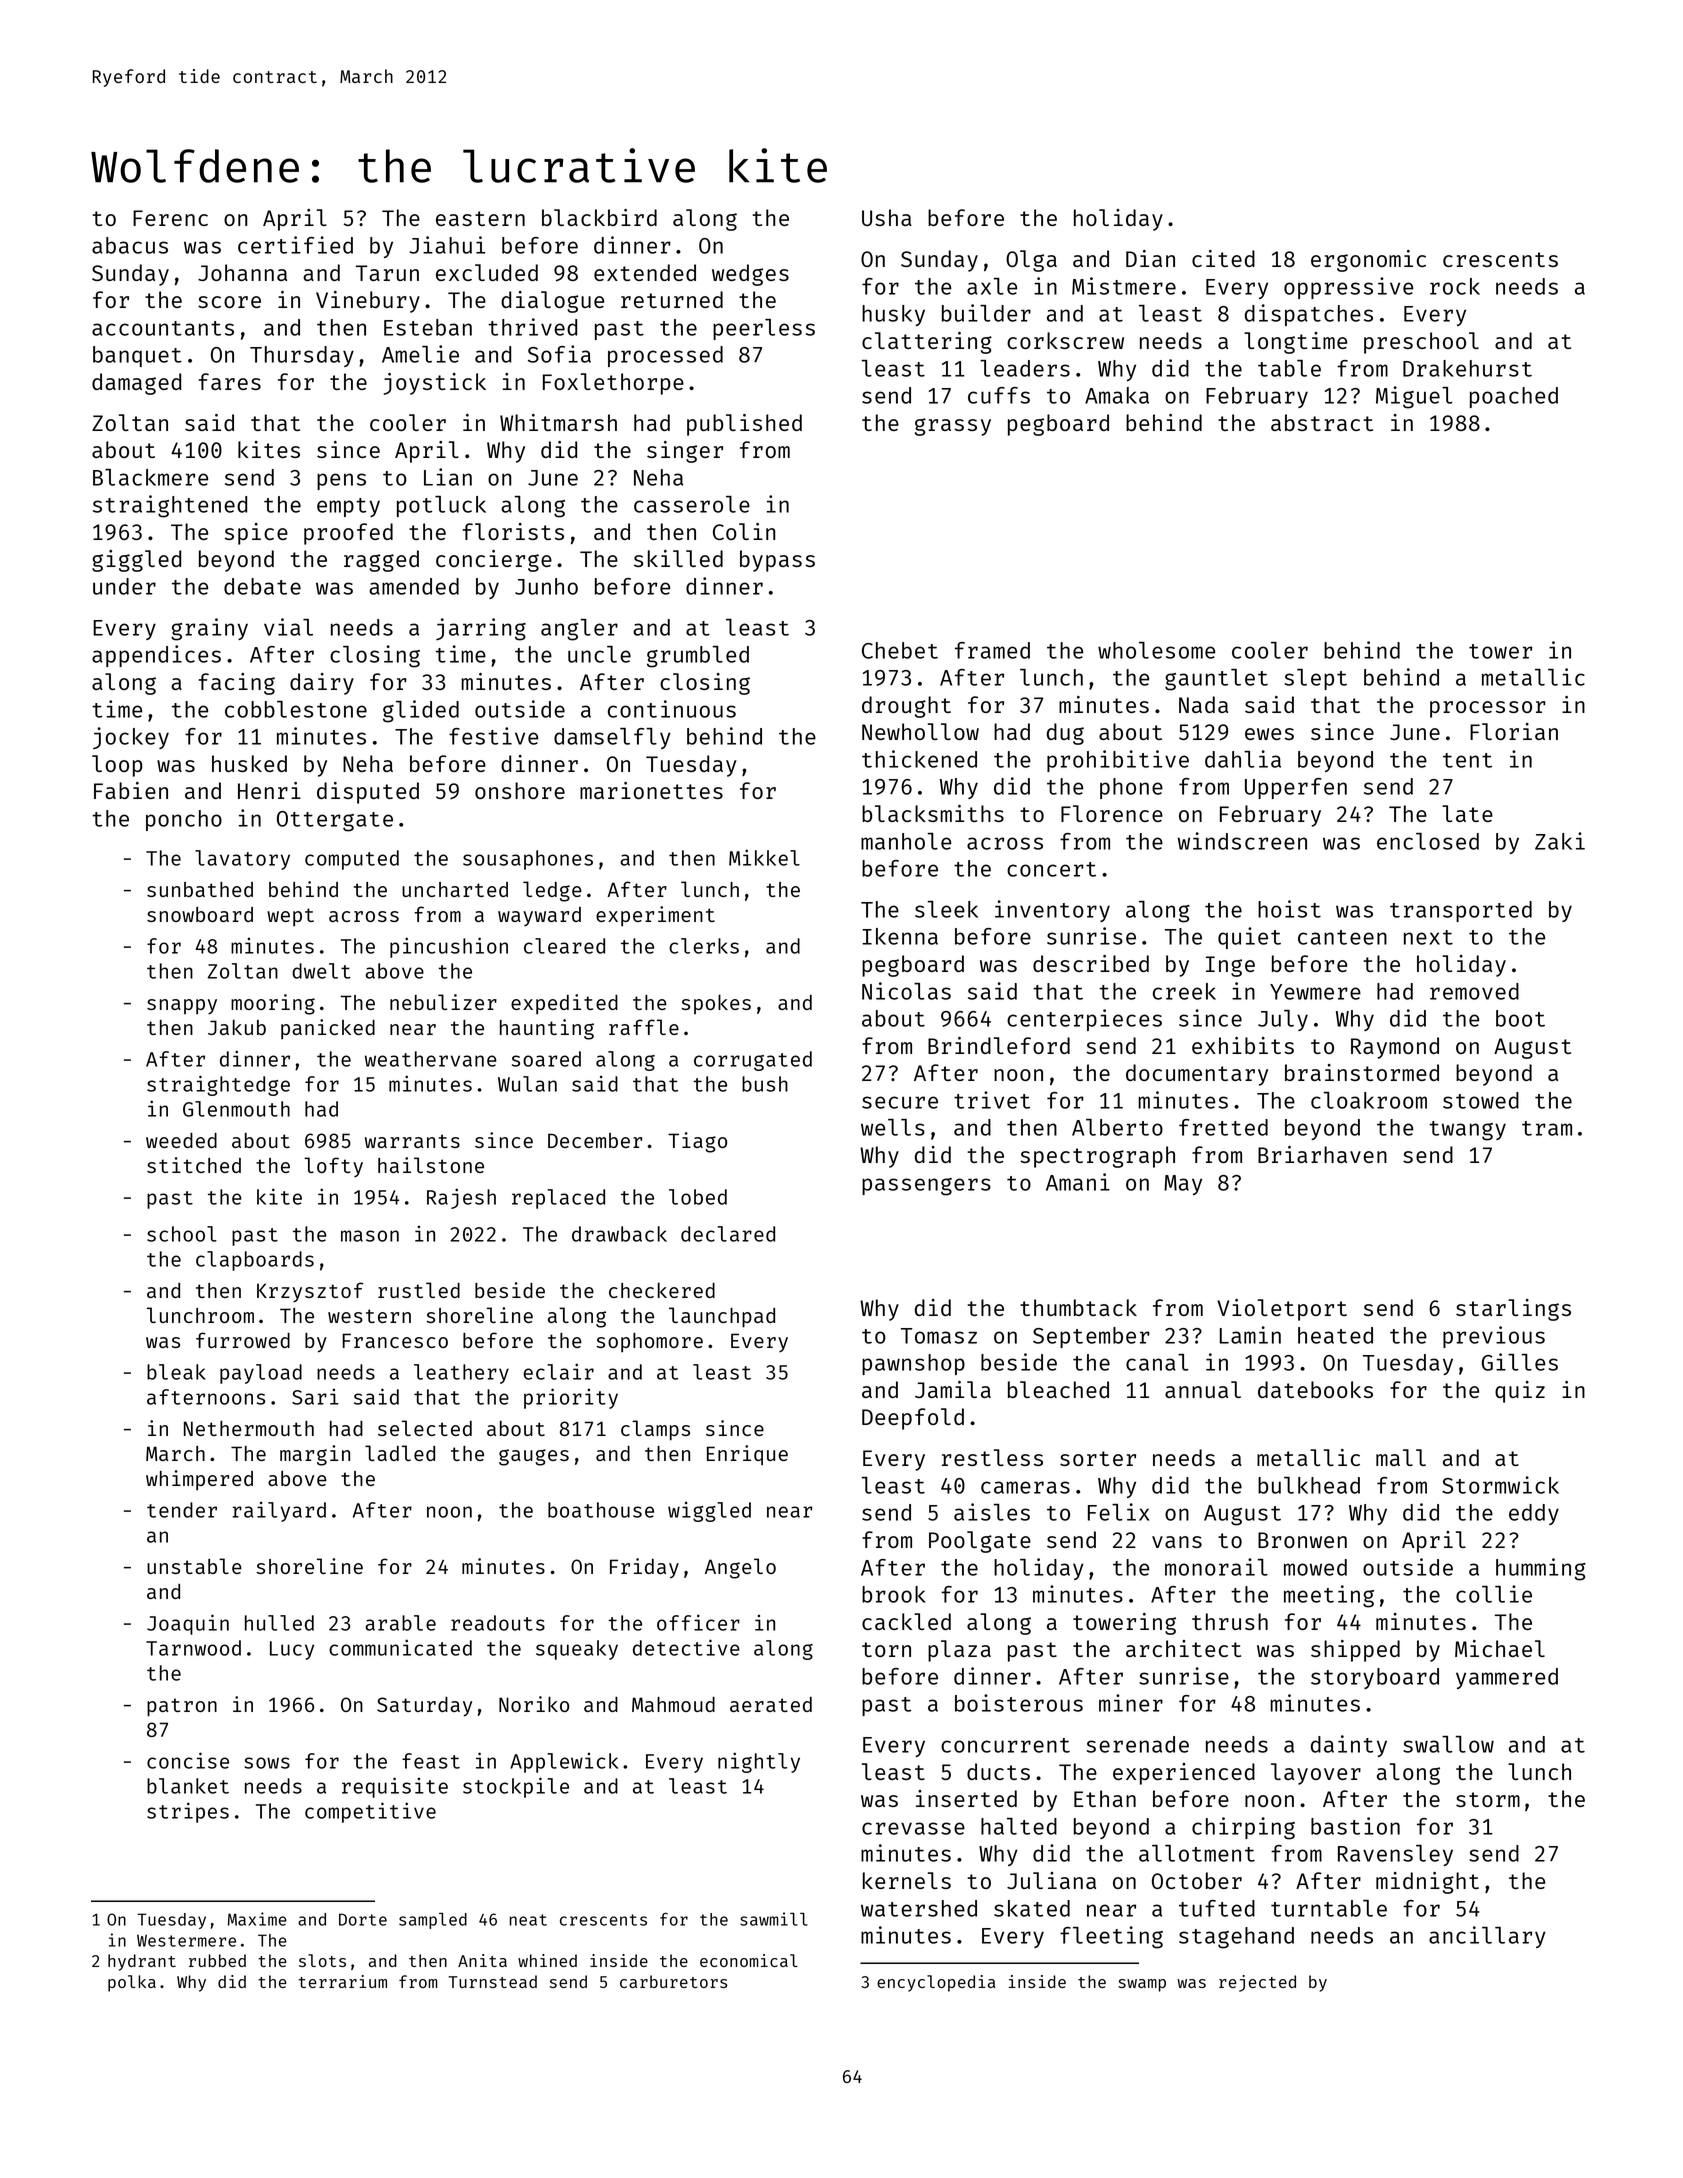  Describe the element at coordinates (176, 1372) in the screenshot. I see `bleak` at that location.
